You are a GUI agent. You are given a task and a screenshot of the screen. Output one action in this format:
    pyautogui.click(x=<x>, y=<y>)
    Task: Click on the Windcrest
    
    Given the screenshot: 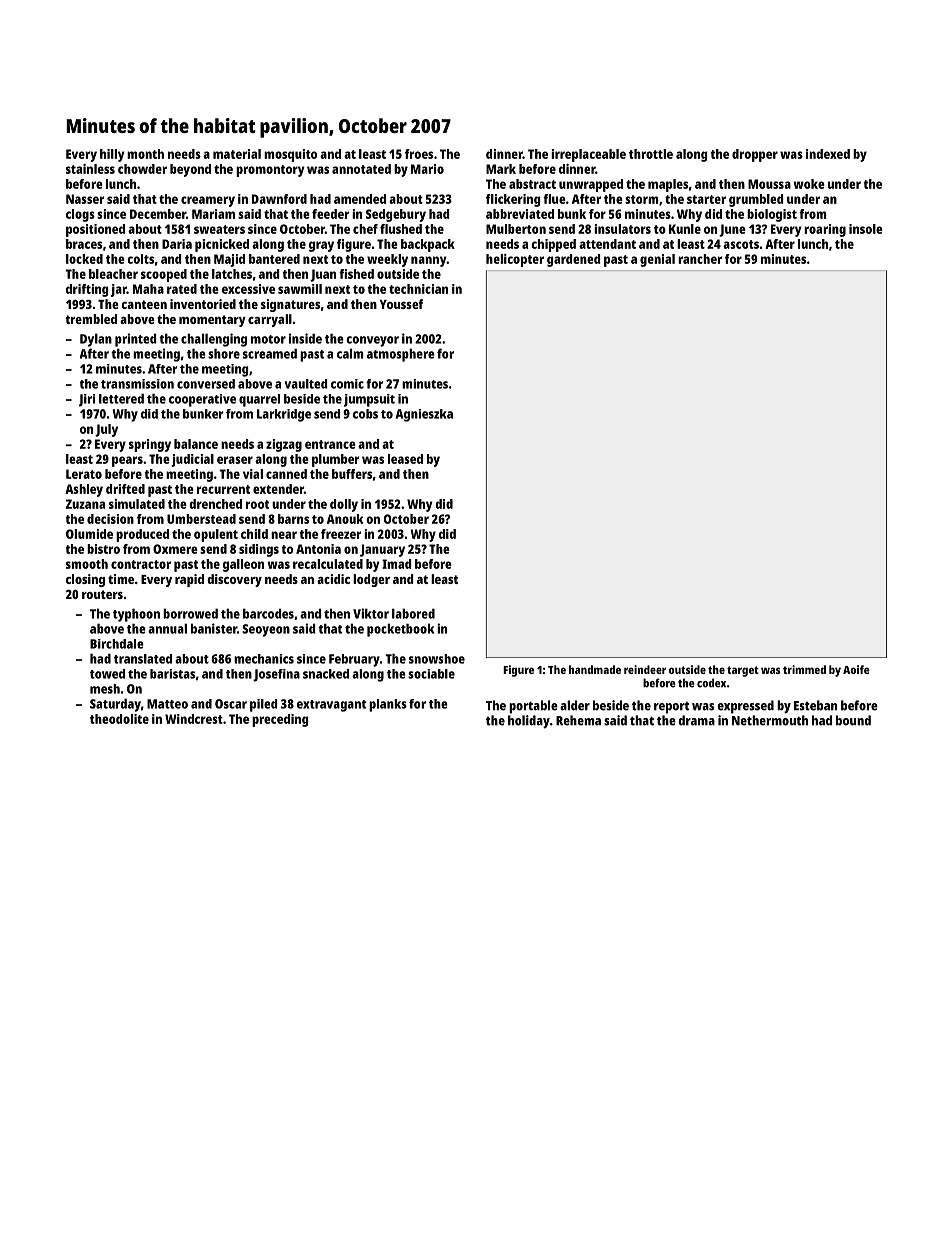 What is the action you would take?
    pyautogui.click(x=194, y=719)
